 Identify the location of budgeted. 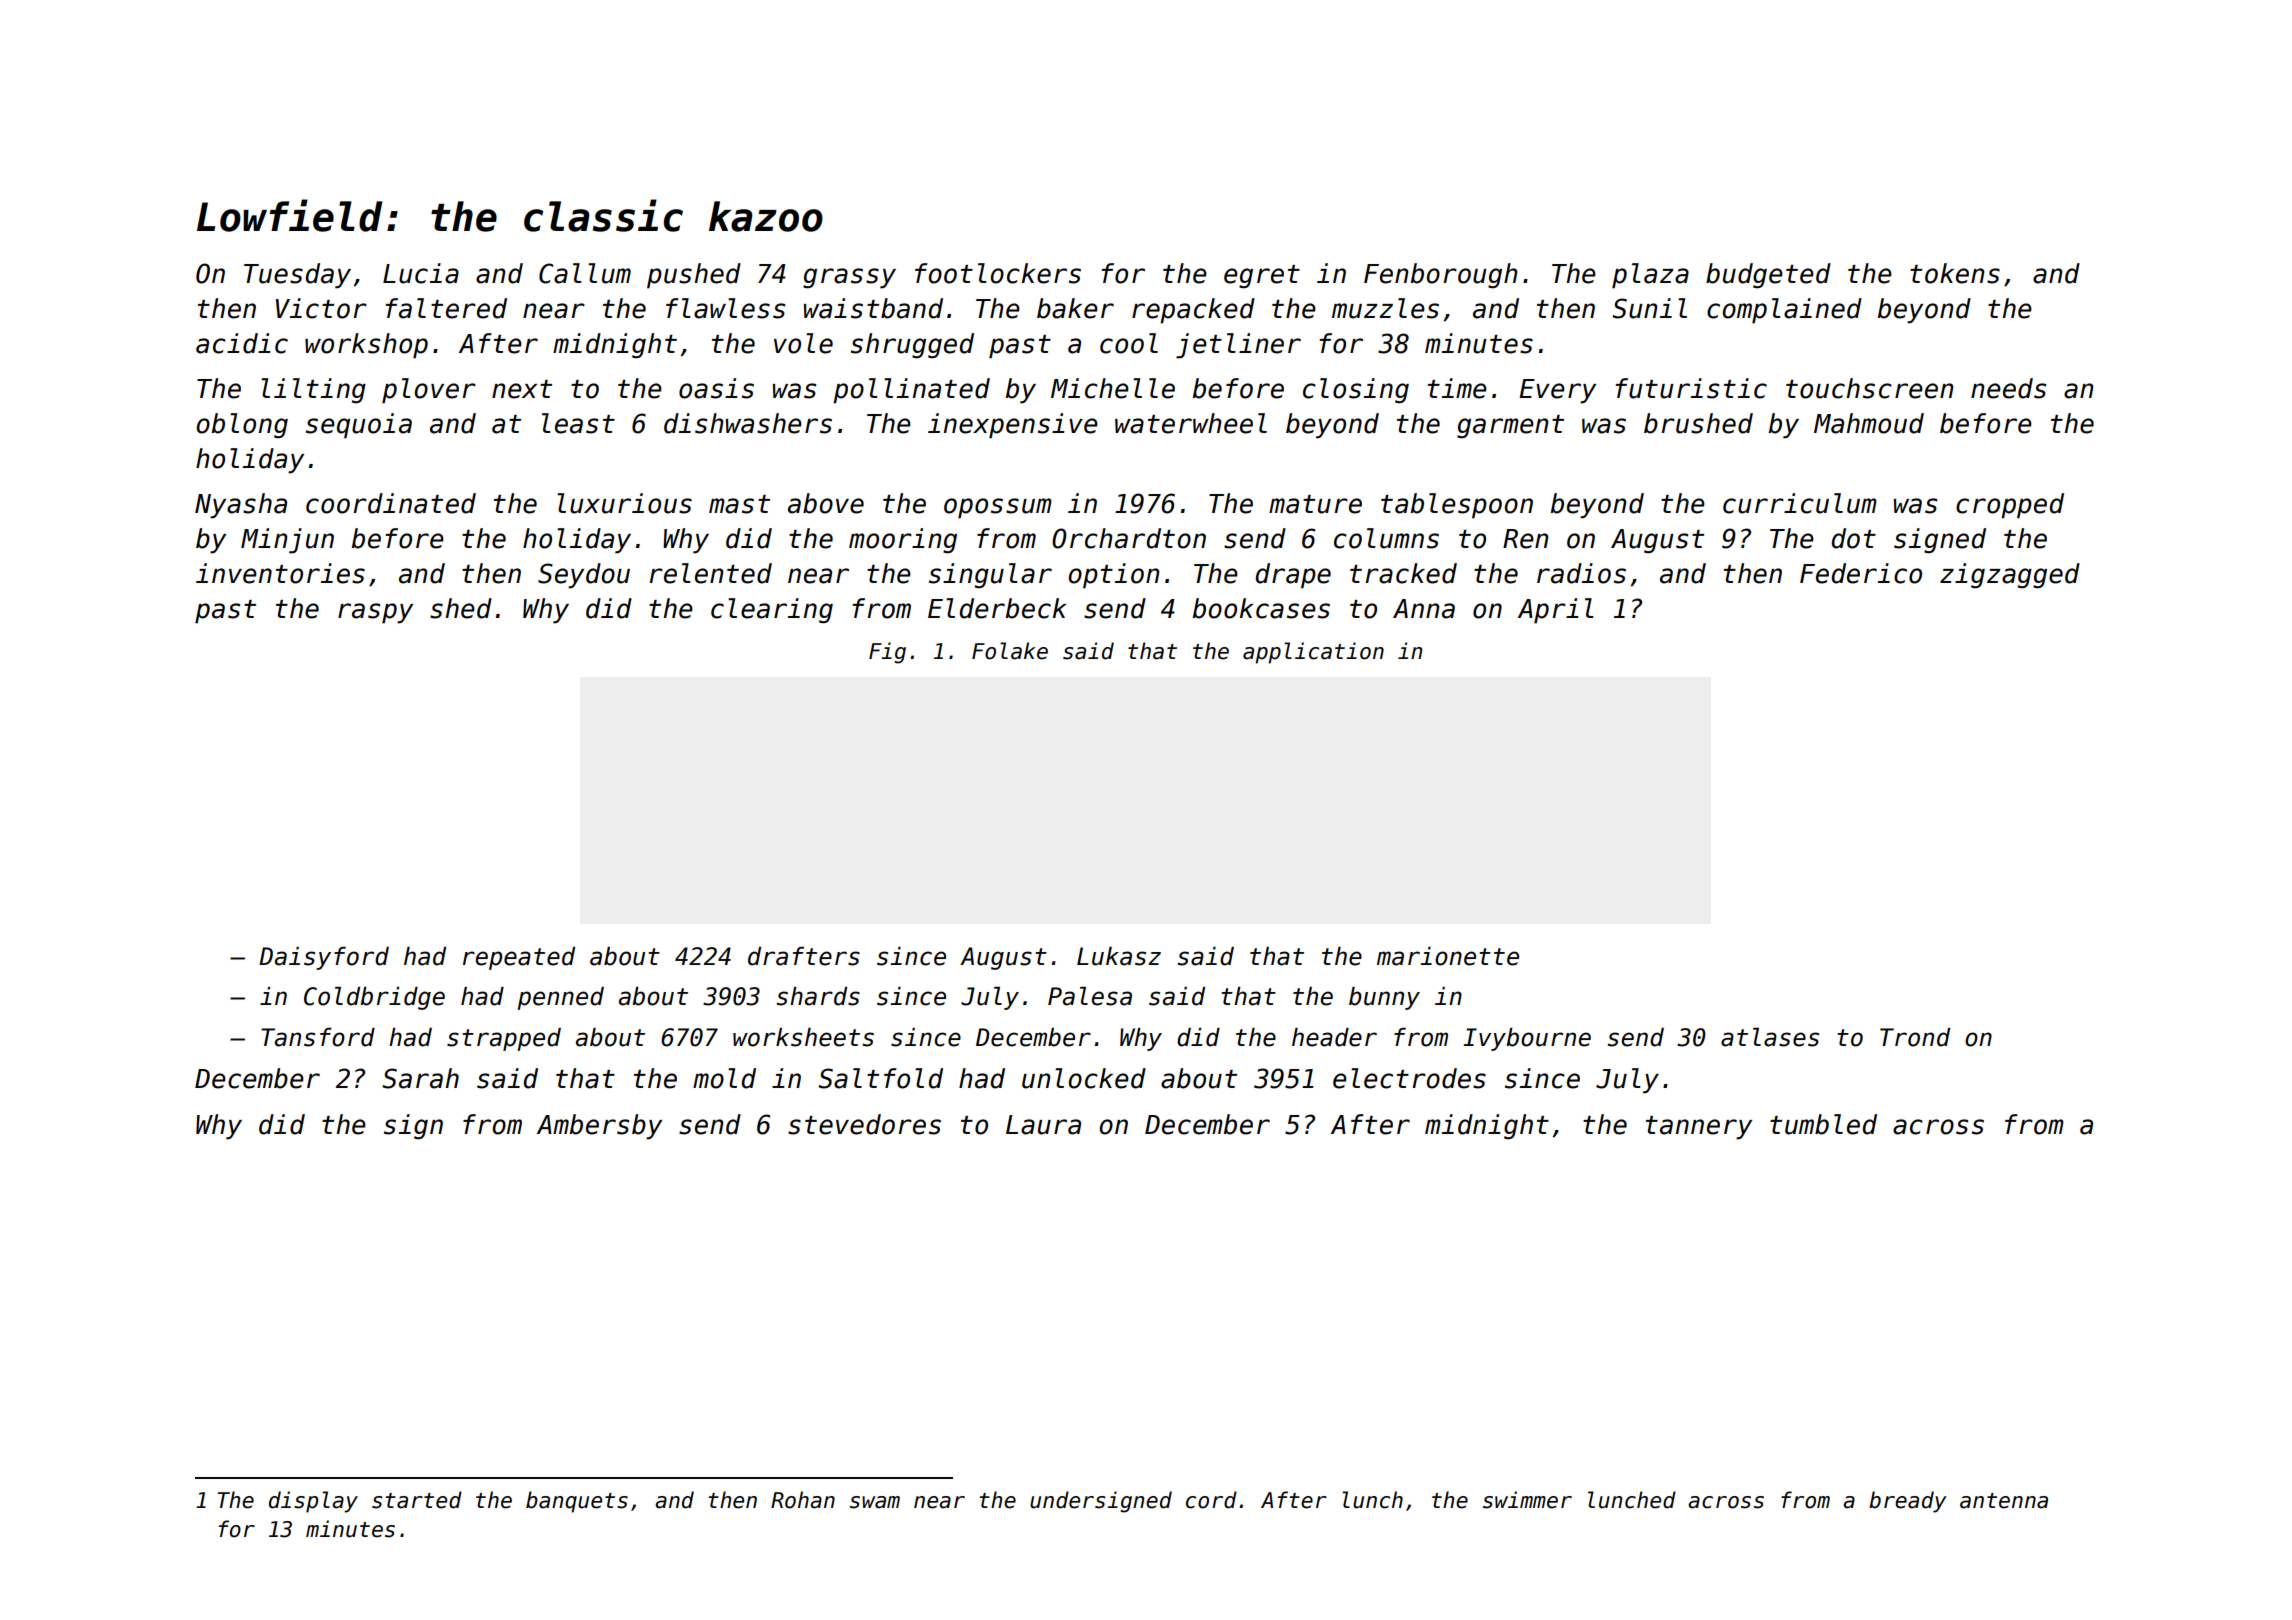
(1768, 276).
